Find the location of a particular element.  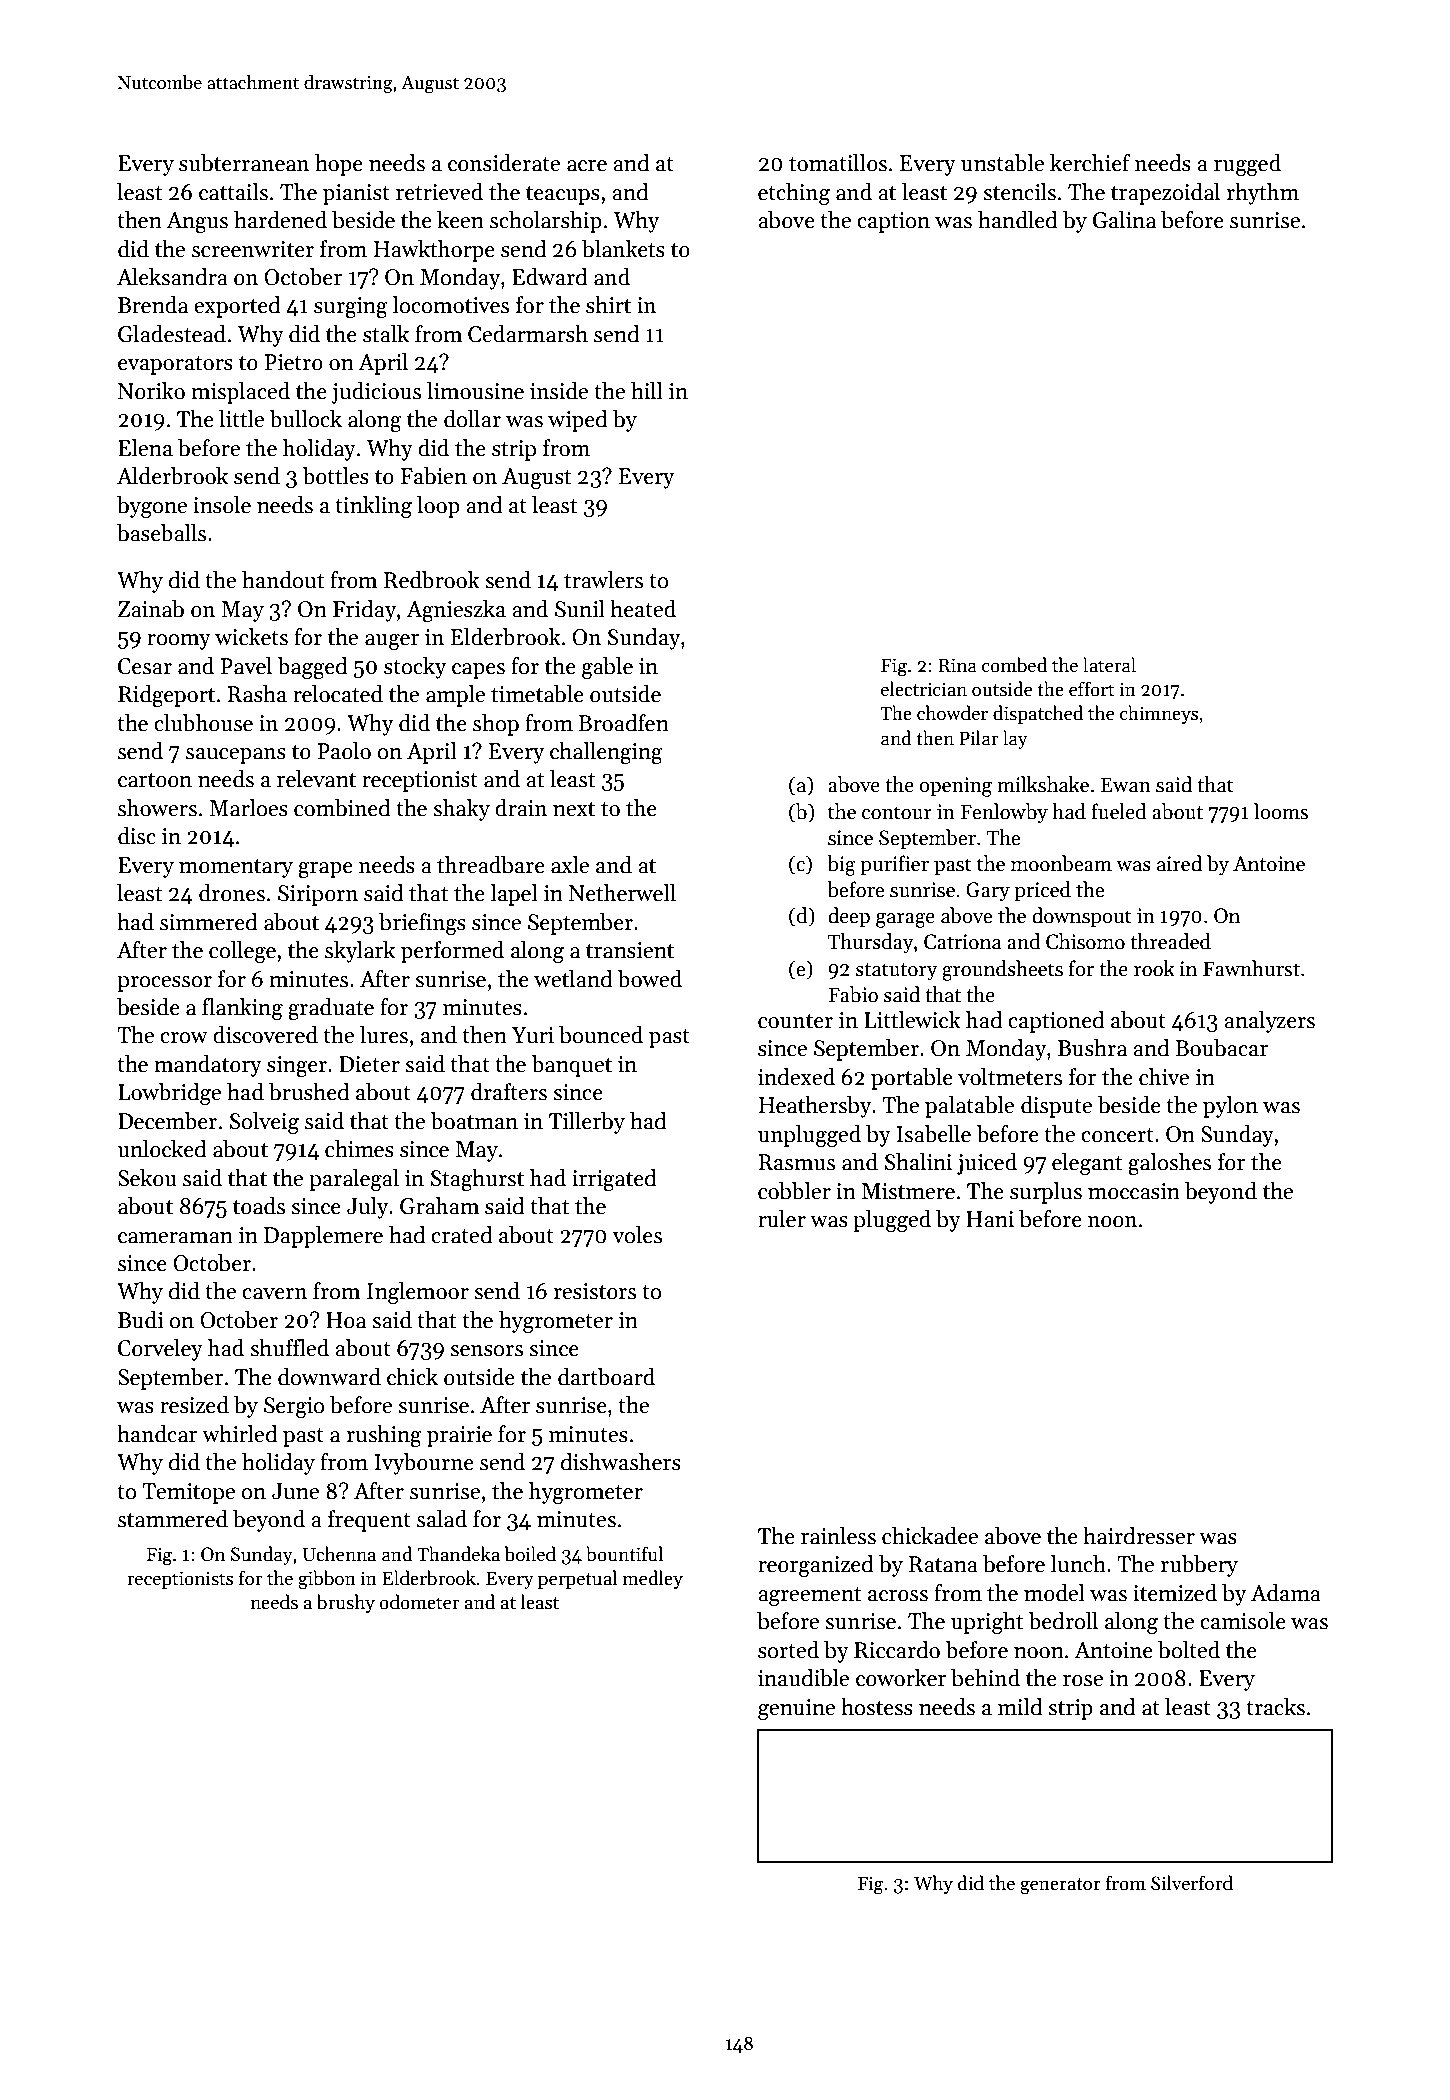

retrieved is located at coordinates (439, 192).
